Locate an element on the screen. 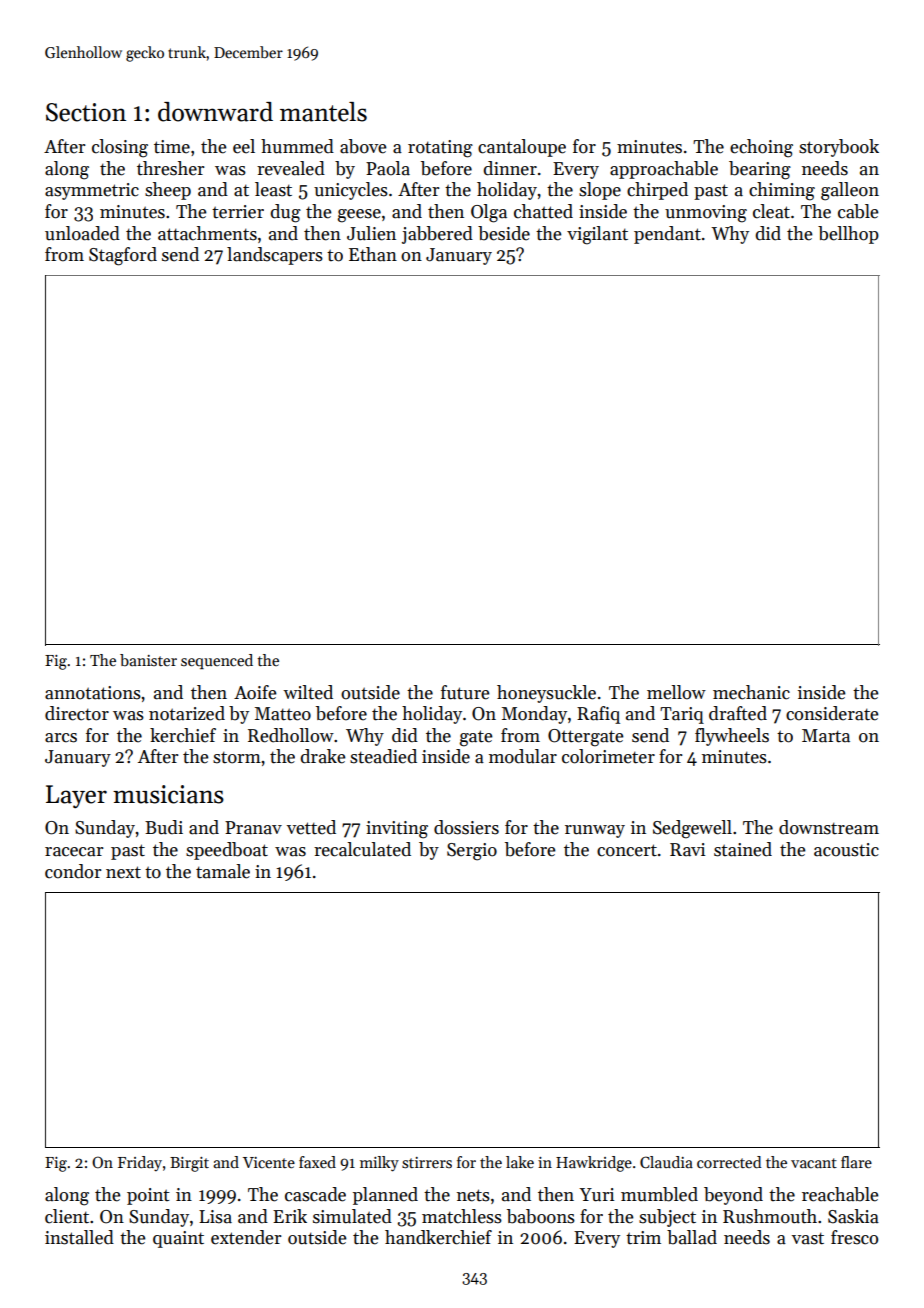  Ethan is located at coordinates (373, 254).
